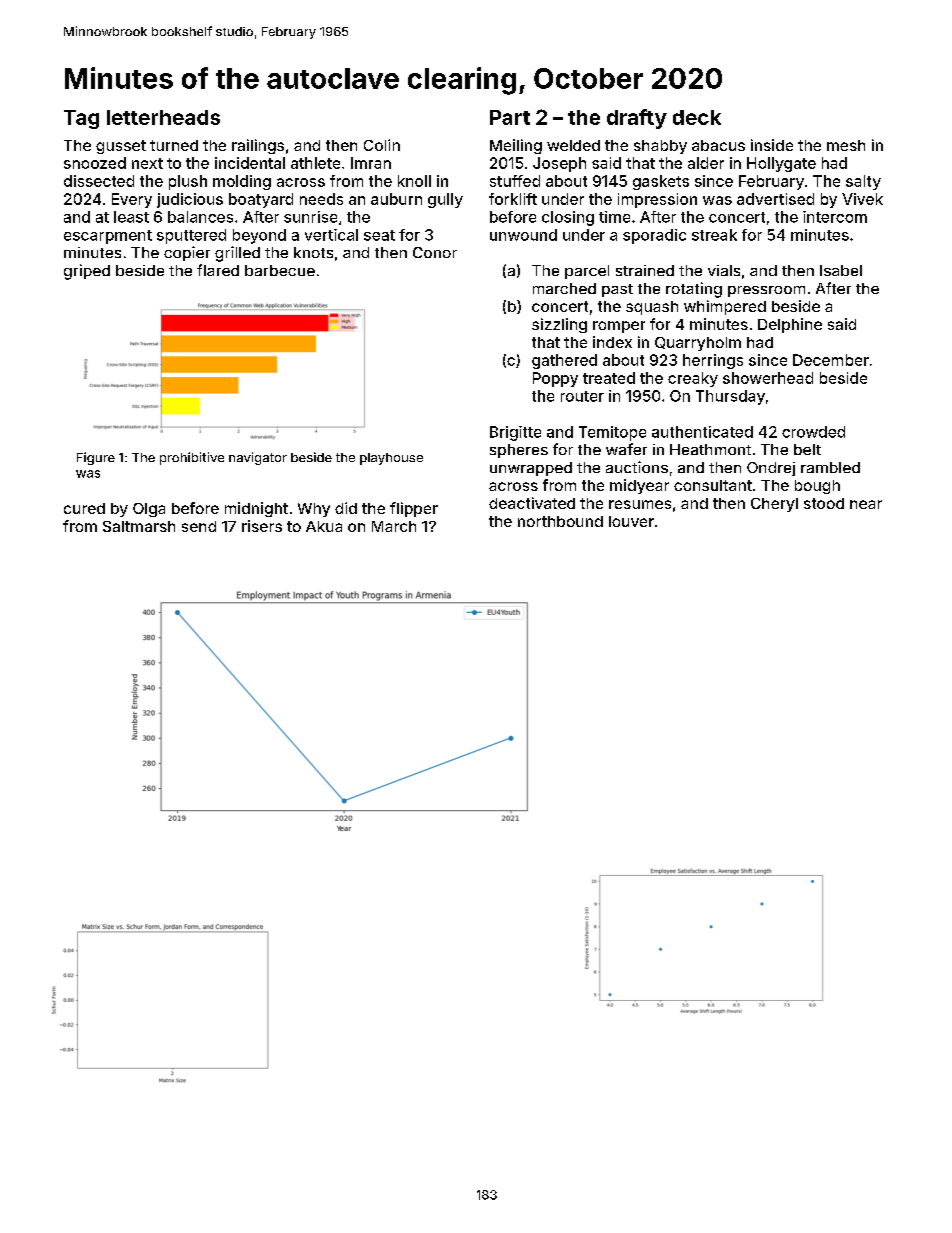 Image resolution: width=952 pixels, height=1233 pixels. Describe the element at coordinates (218, 270) in the screenshot. I see `flared` at that location.
